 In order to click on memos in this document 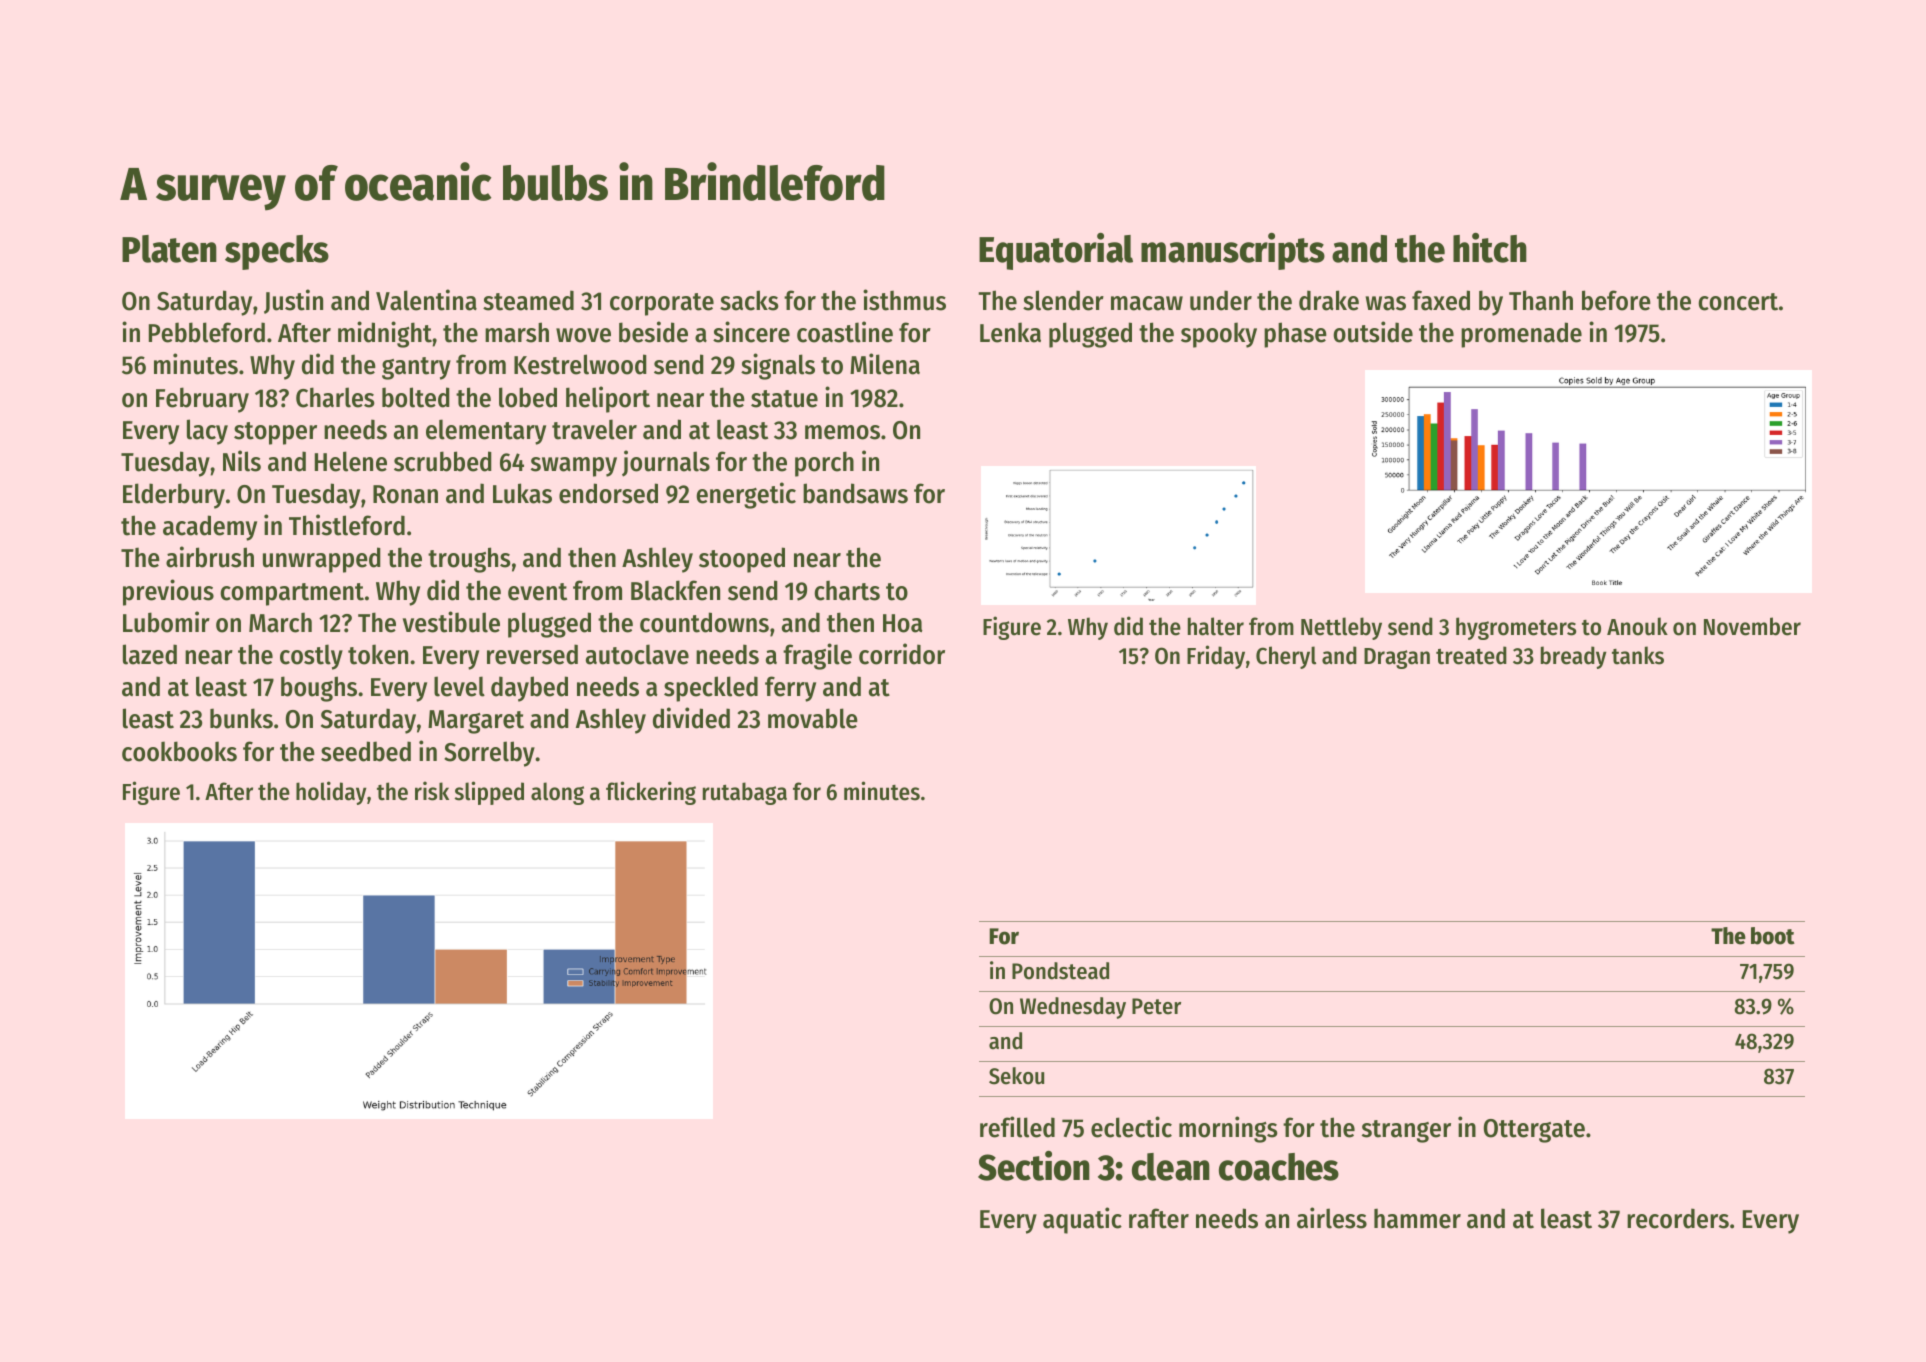, I will do `click(842, 432)`.
